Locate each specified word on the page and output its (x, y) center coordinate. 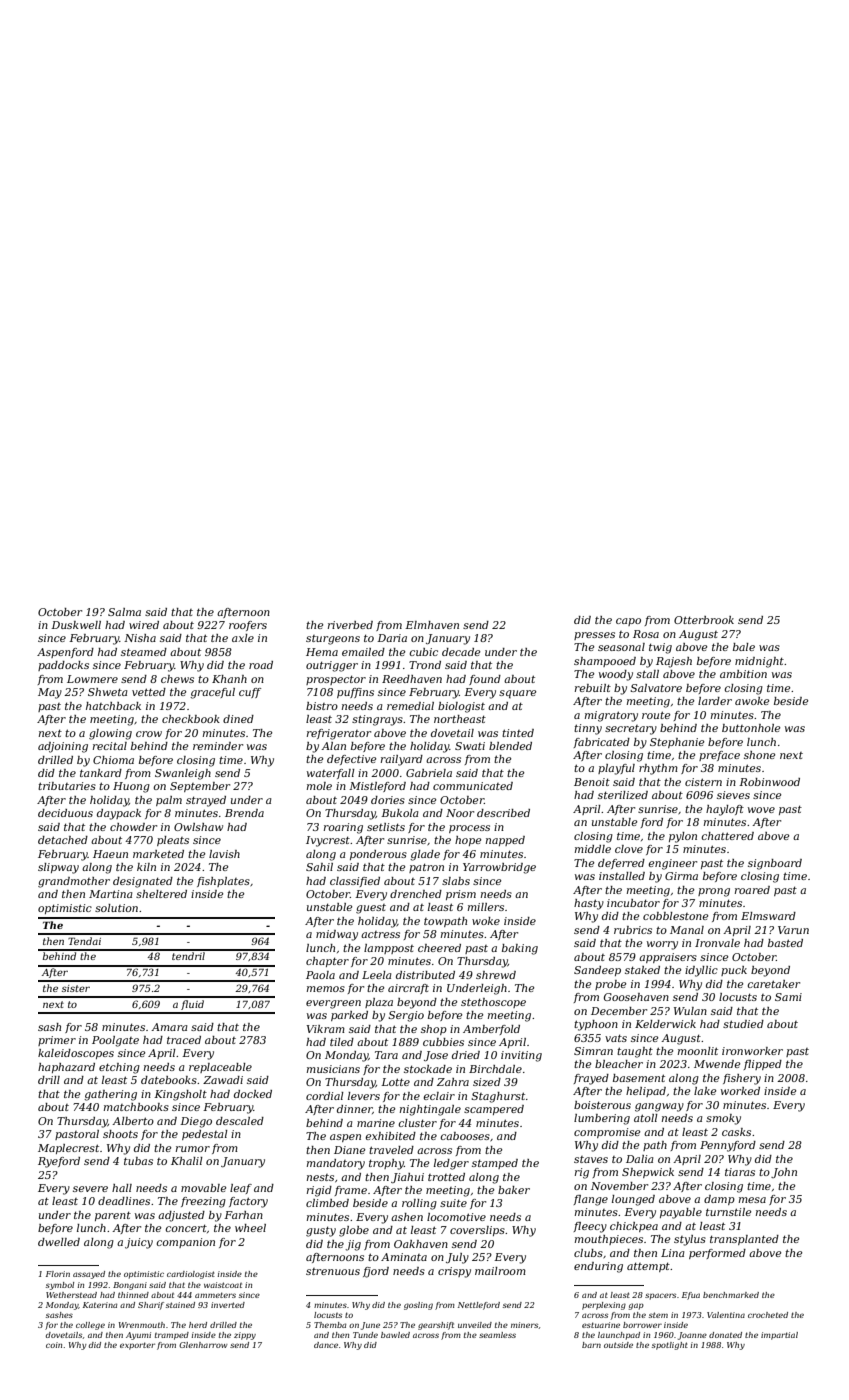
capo (628, 622)
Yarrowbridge (499, 868)
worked (740, 1091)
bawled (395, 1335)
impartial (779, 1336)
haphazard (66, 1068)
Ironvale (717, 943)
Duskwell (76, 625)
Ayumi (138, 1336)
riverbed (350, 625)
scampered (494, 1110)
